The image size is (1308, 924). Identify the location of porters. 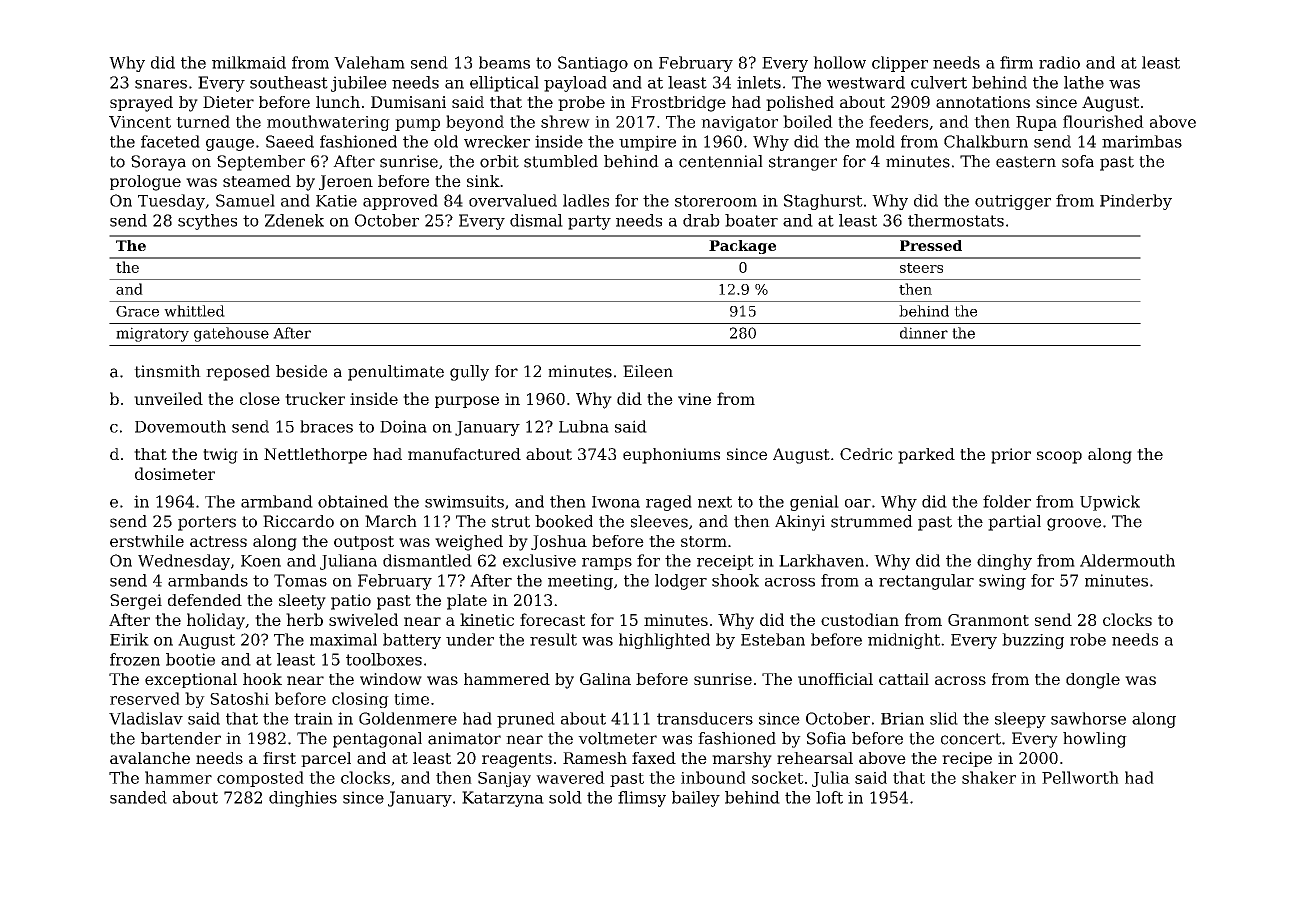
(207, 523).
